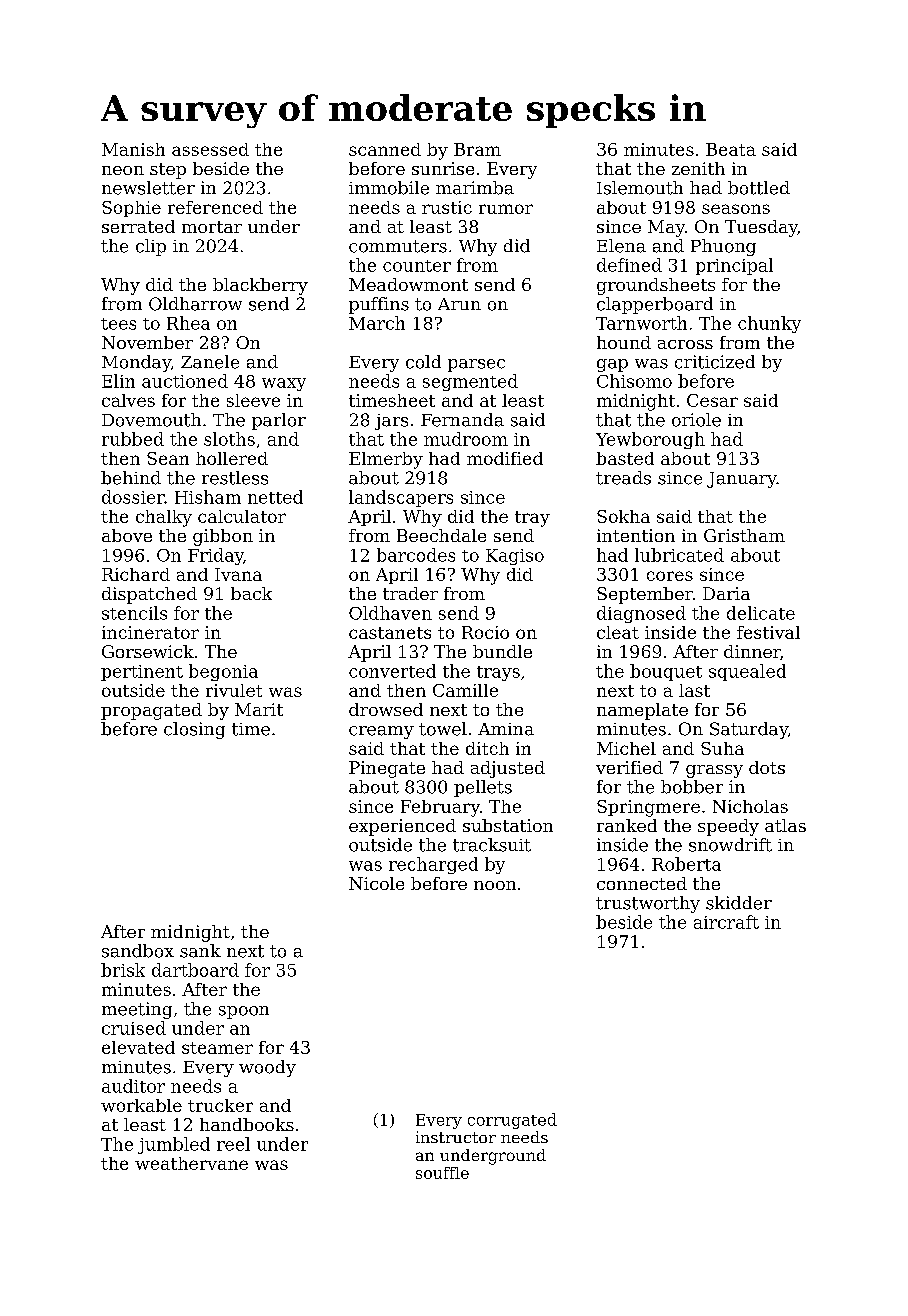 The width and height of the screenshot is (908, 1316). I want to click on squealed, so click(747, 672).
